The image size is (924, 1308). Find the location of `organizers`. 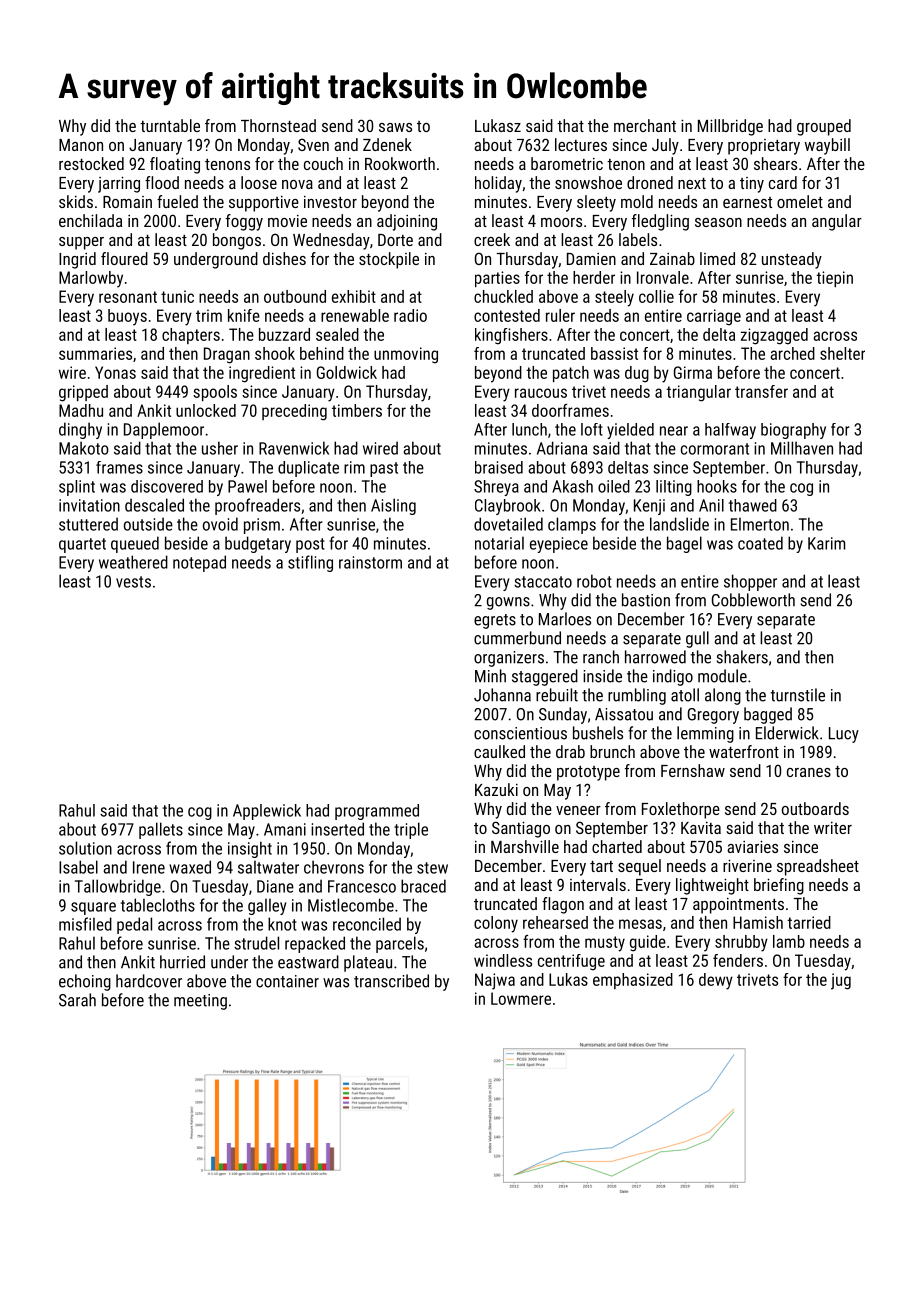

organizers is located at coordinates (509, 659).
